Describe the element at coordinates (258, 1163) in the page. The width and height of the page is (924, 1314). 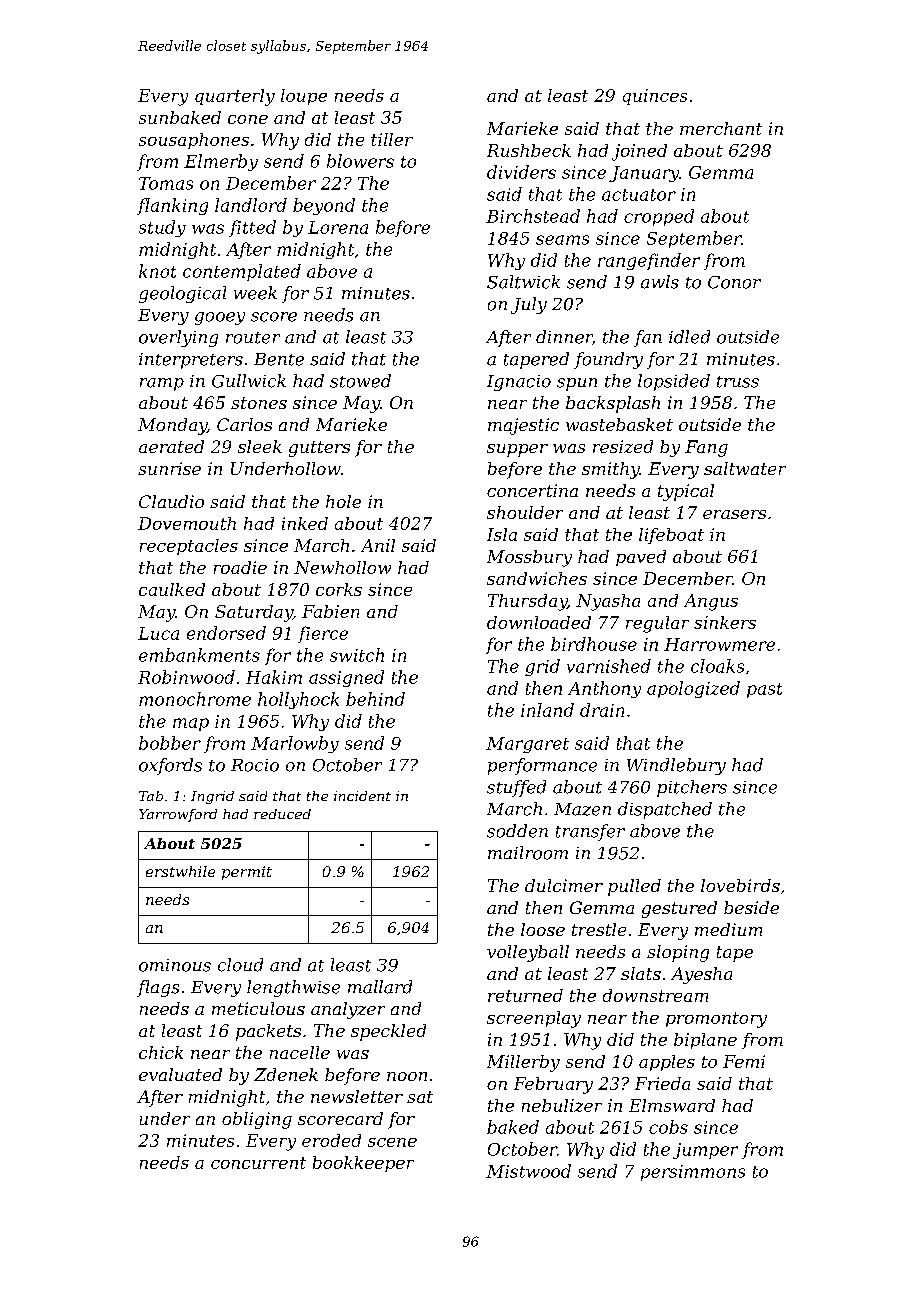
I see `concurrent` at that location.
